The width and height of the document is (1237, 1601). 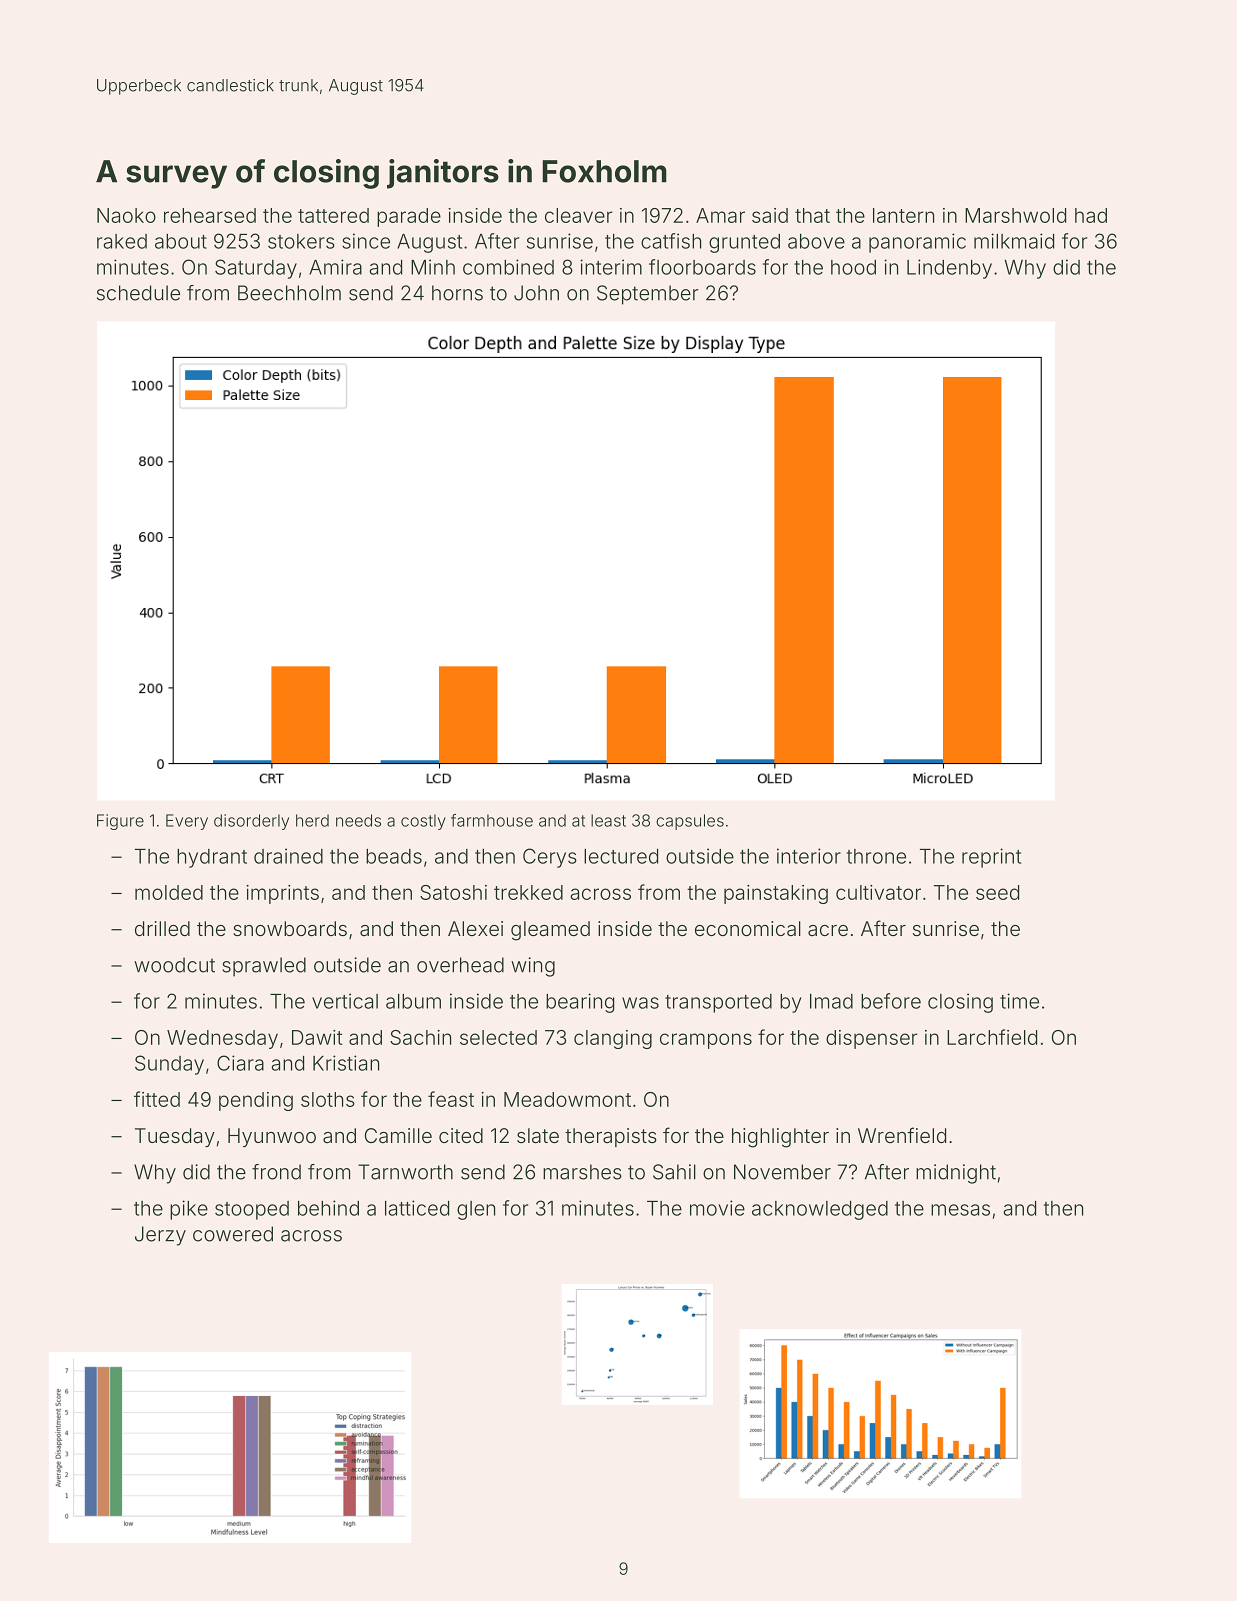 What do you see at coordinates (674, 1172) in the document?
I see `Sahil` at bounding box center [674, 1172].
